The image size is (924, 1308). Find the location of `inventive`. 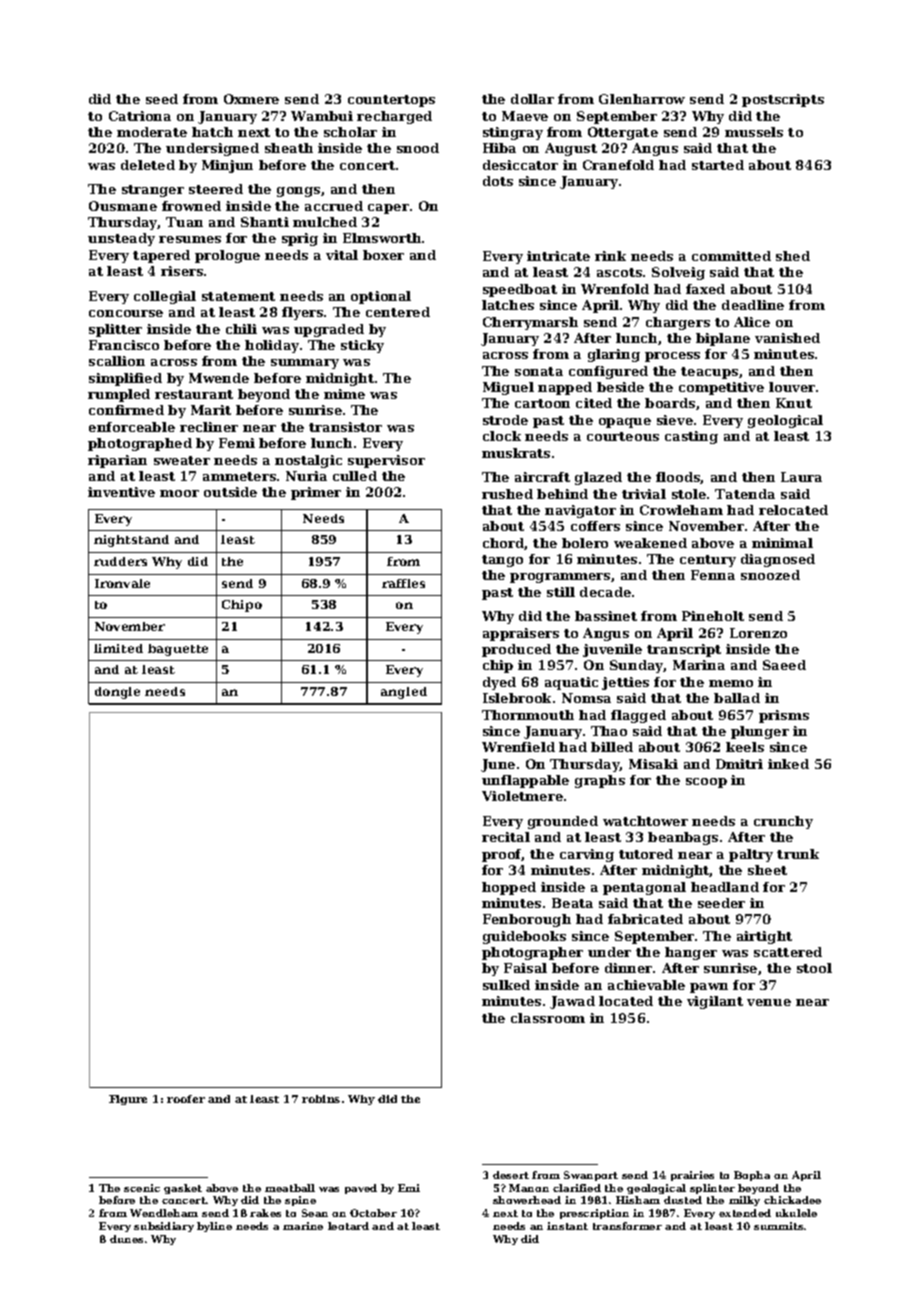

inventive is located at coordinates (121, 492).
